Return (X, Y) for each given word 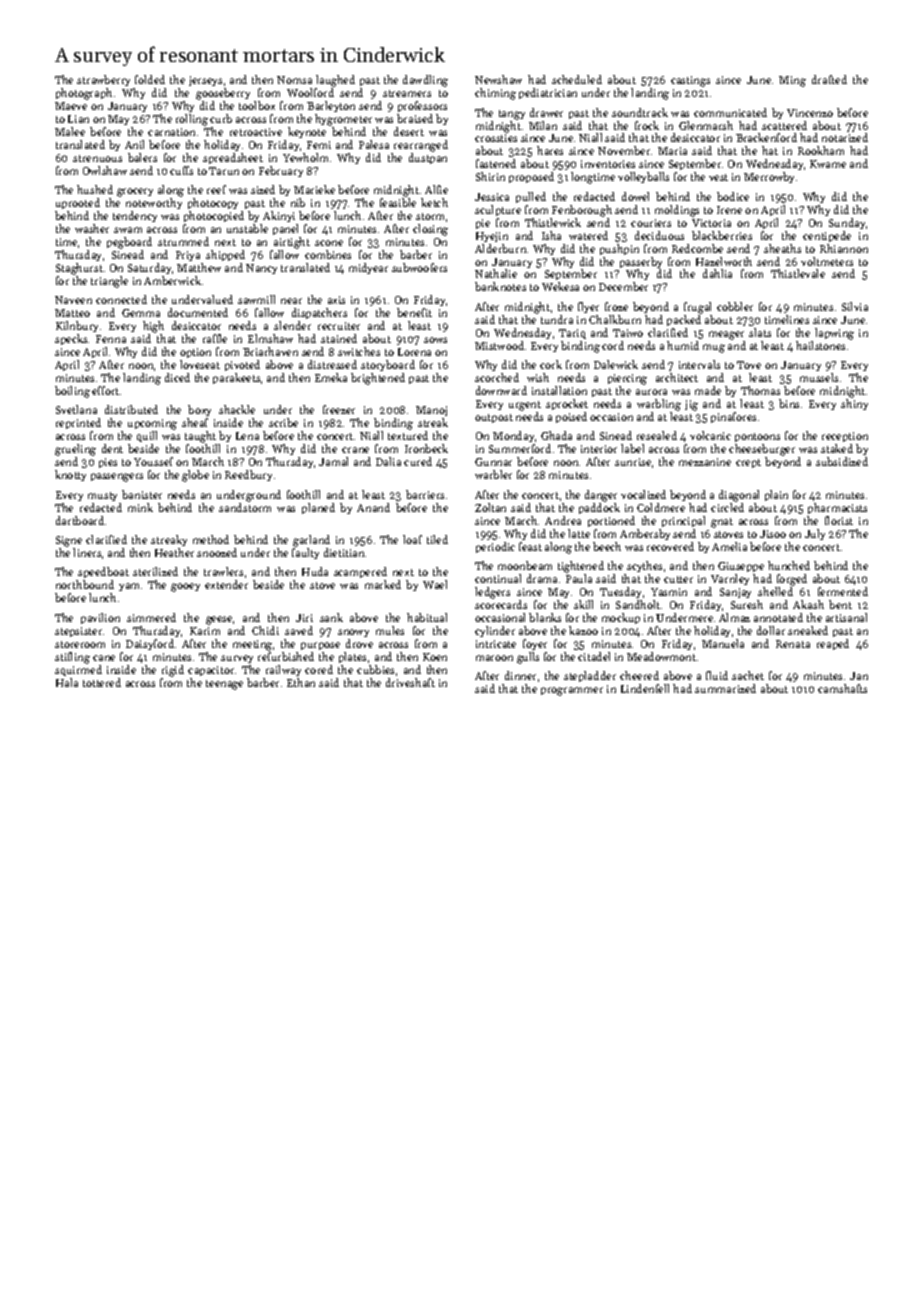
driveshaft (410, 682)
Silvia (855, 306)
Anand (373, 507)
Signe (69, 541)
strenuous (97, 158)
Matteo (72, 313)
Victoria (711, 223)
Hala (67, 682)
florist (839, 520)
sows (435, 340)
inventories (608, 164)
